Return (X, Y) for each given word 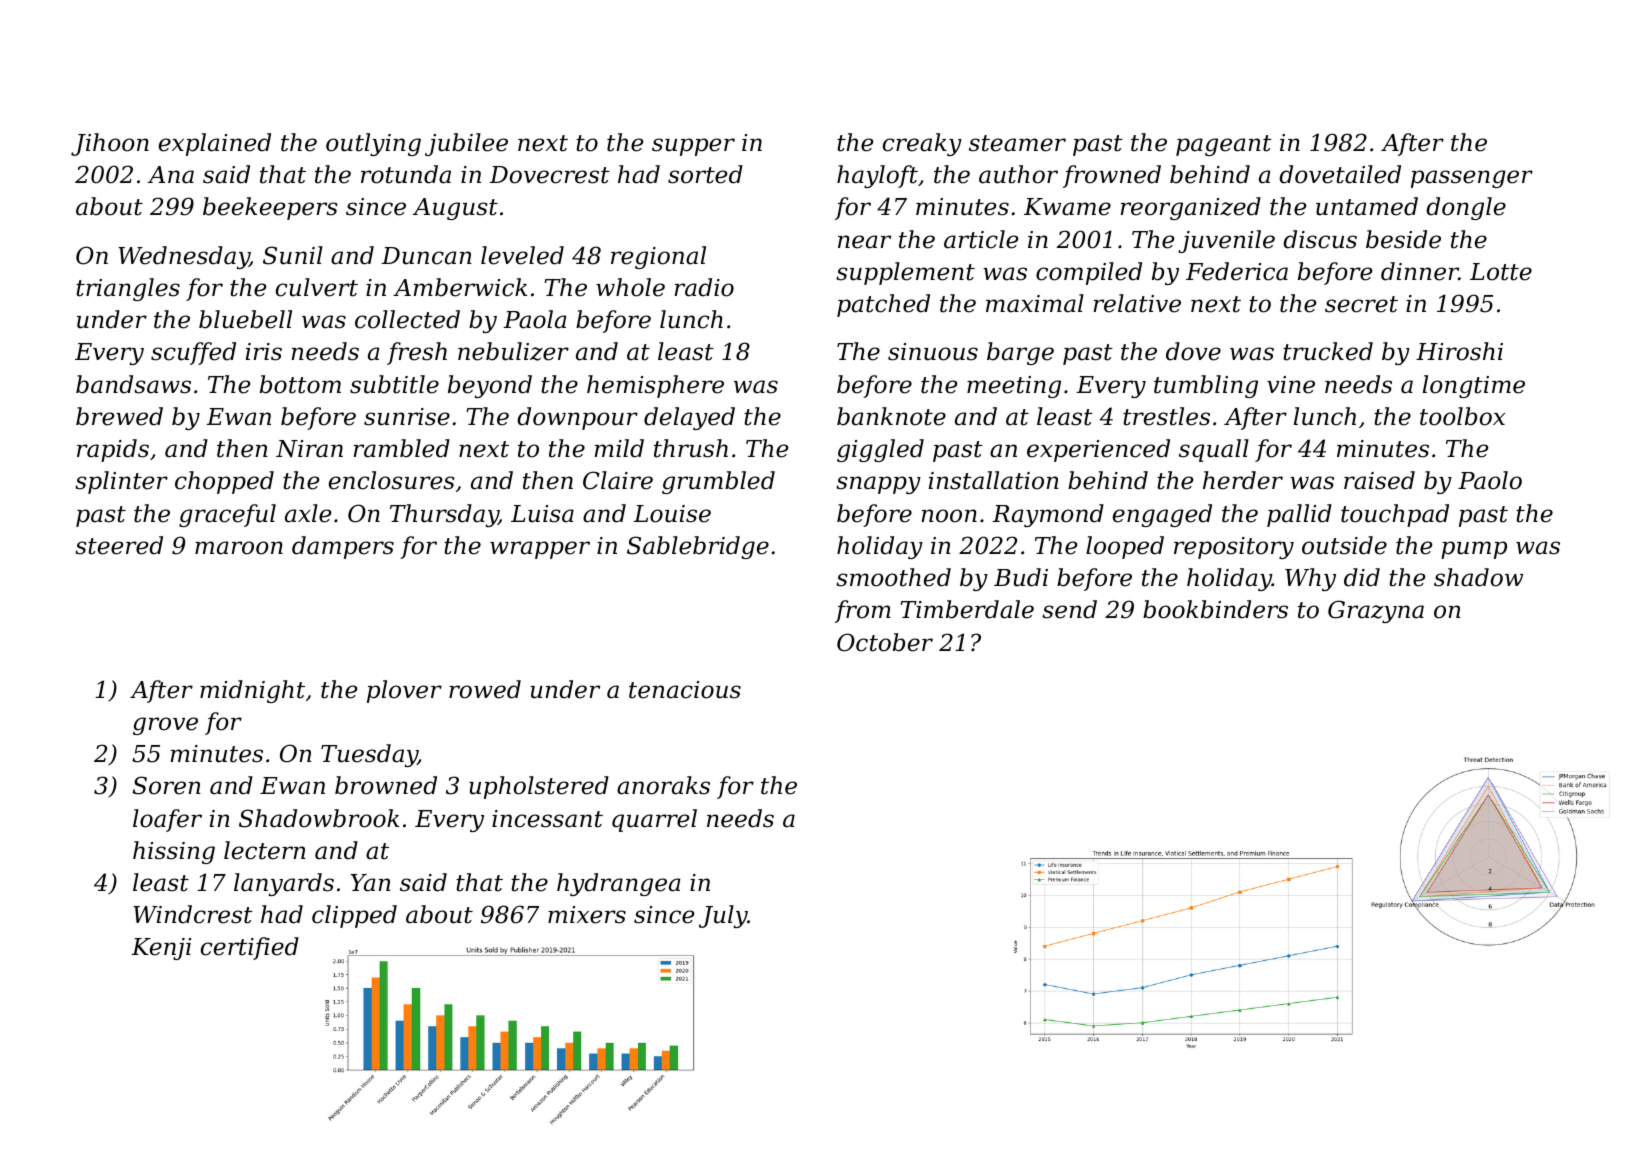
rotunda (406, 174)
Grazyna (1376, 611)
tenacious (685, 690)
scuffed (193, 353)
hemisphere (655, 386)
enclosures (392, 480)
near (864, 242)
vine (1291, 385)
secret (1361, 304)
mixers (587, 915)
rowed (485, 689)
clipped (354, 916)
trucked (1328, 351)
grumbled (718, 482)
